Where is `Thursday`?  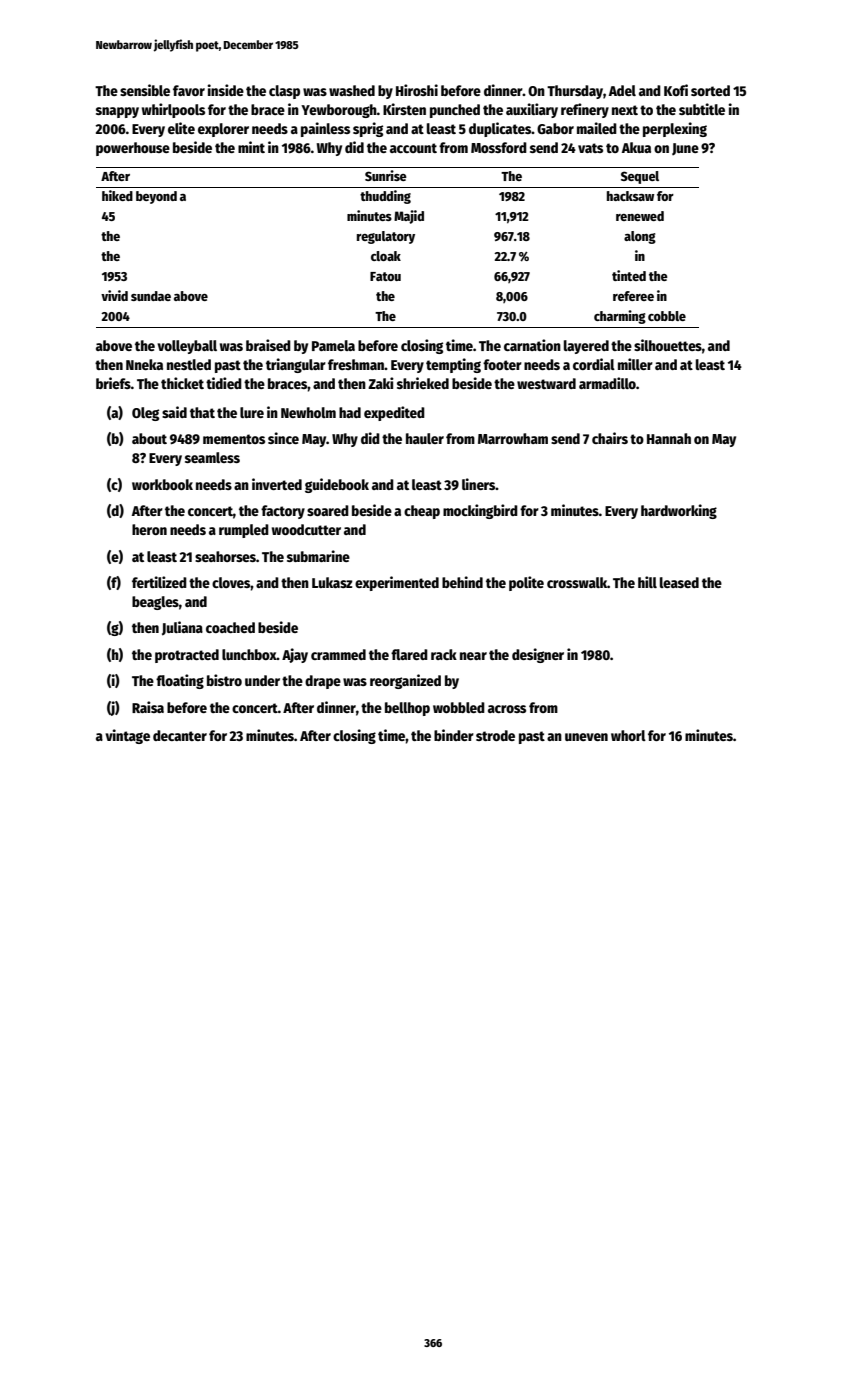
Thursday is located at coordinates (575, 92).
